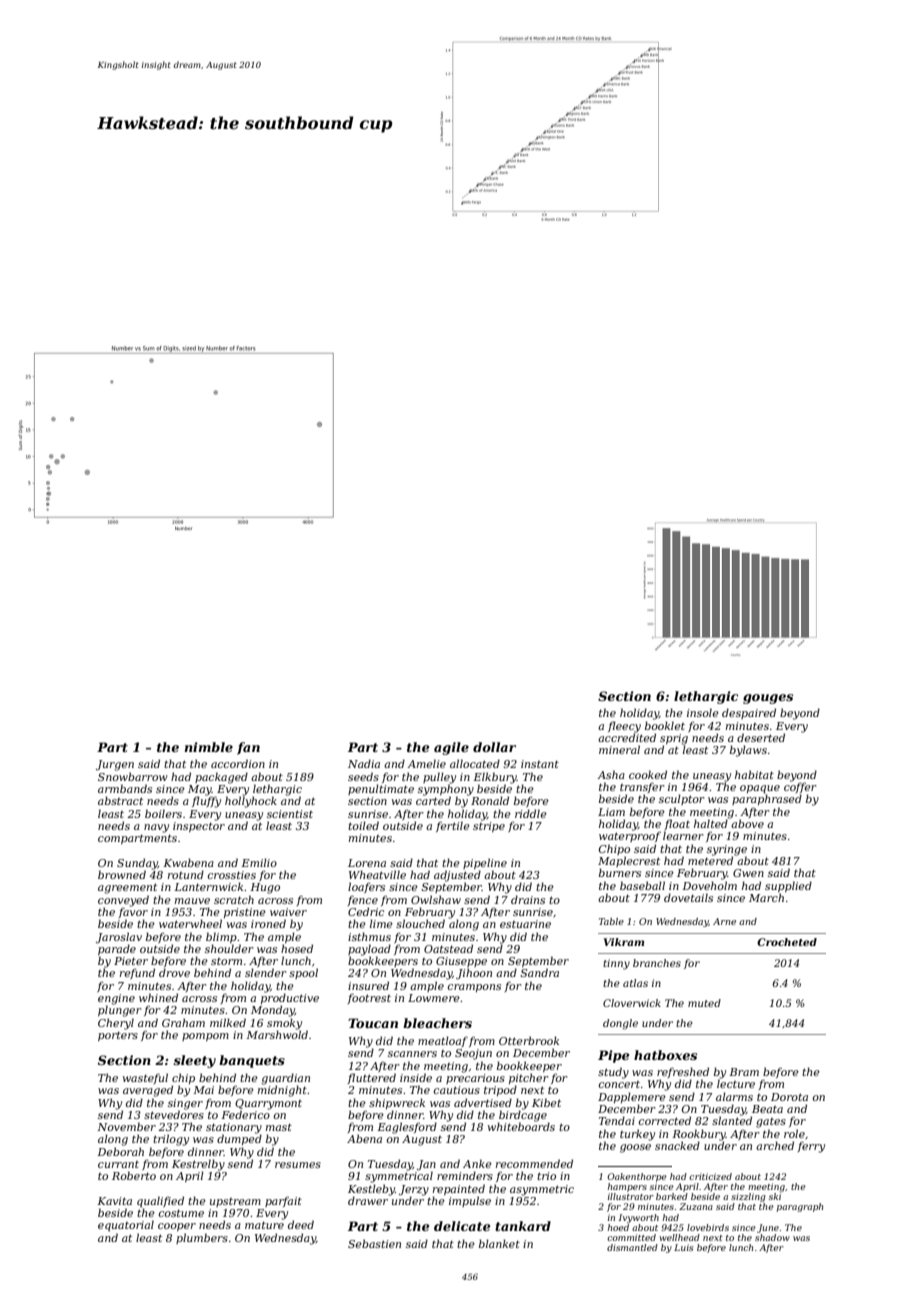 Image resolution: width=924 pixels, height=1308 pixels. Describe the element at coordinates (732, 1120) in the screenshot. I see `slanted` at that location.
